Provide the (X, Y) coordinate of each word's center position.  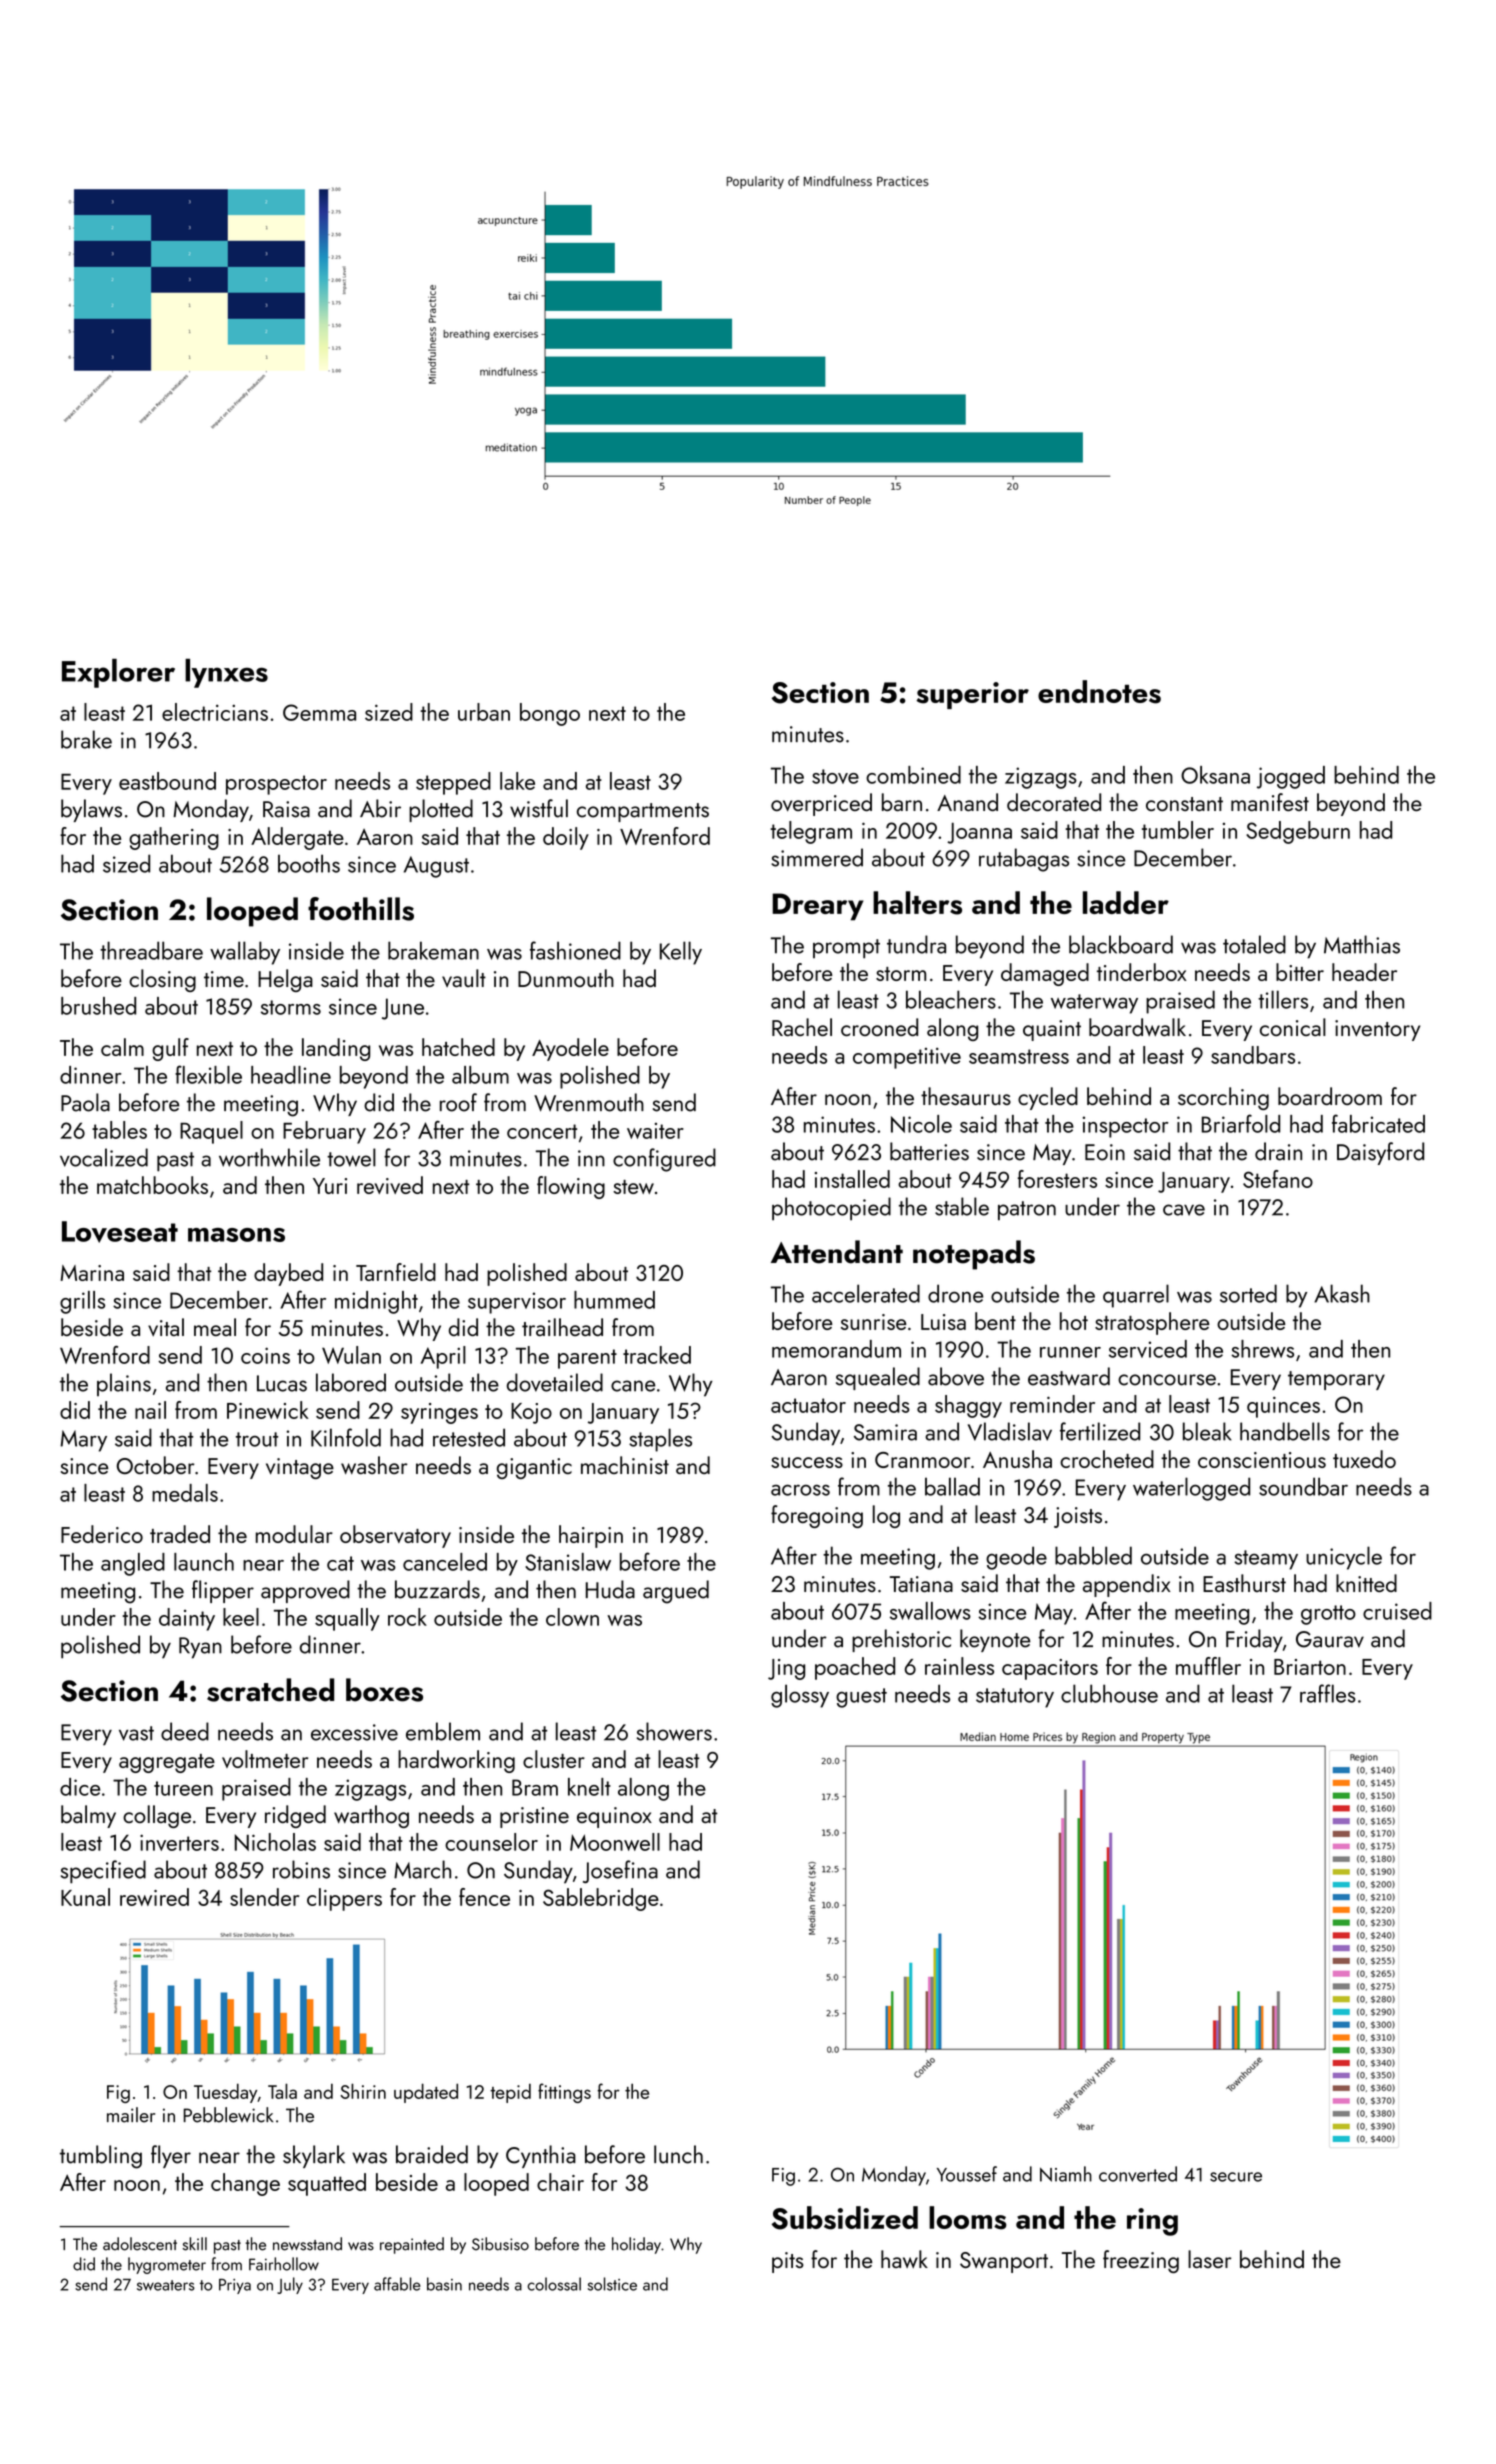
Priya (235, 2286)
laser (1210, 2259)
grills (82, 1302)
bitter (1300, 972)
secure (1236, 2177)
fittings (564, 2093)
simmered (817, 857)
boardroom (1330, 1096)
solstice (612, 2284)
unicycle (1344, 1558)
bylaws (91, 810)
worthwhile (269, 1157)
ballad (952, 1486)
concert (542, 1131)
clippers (344, 1899)
